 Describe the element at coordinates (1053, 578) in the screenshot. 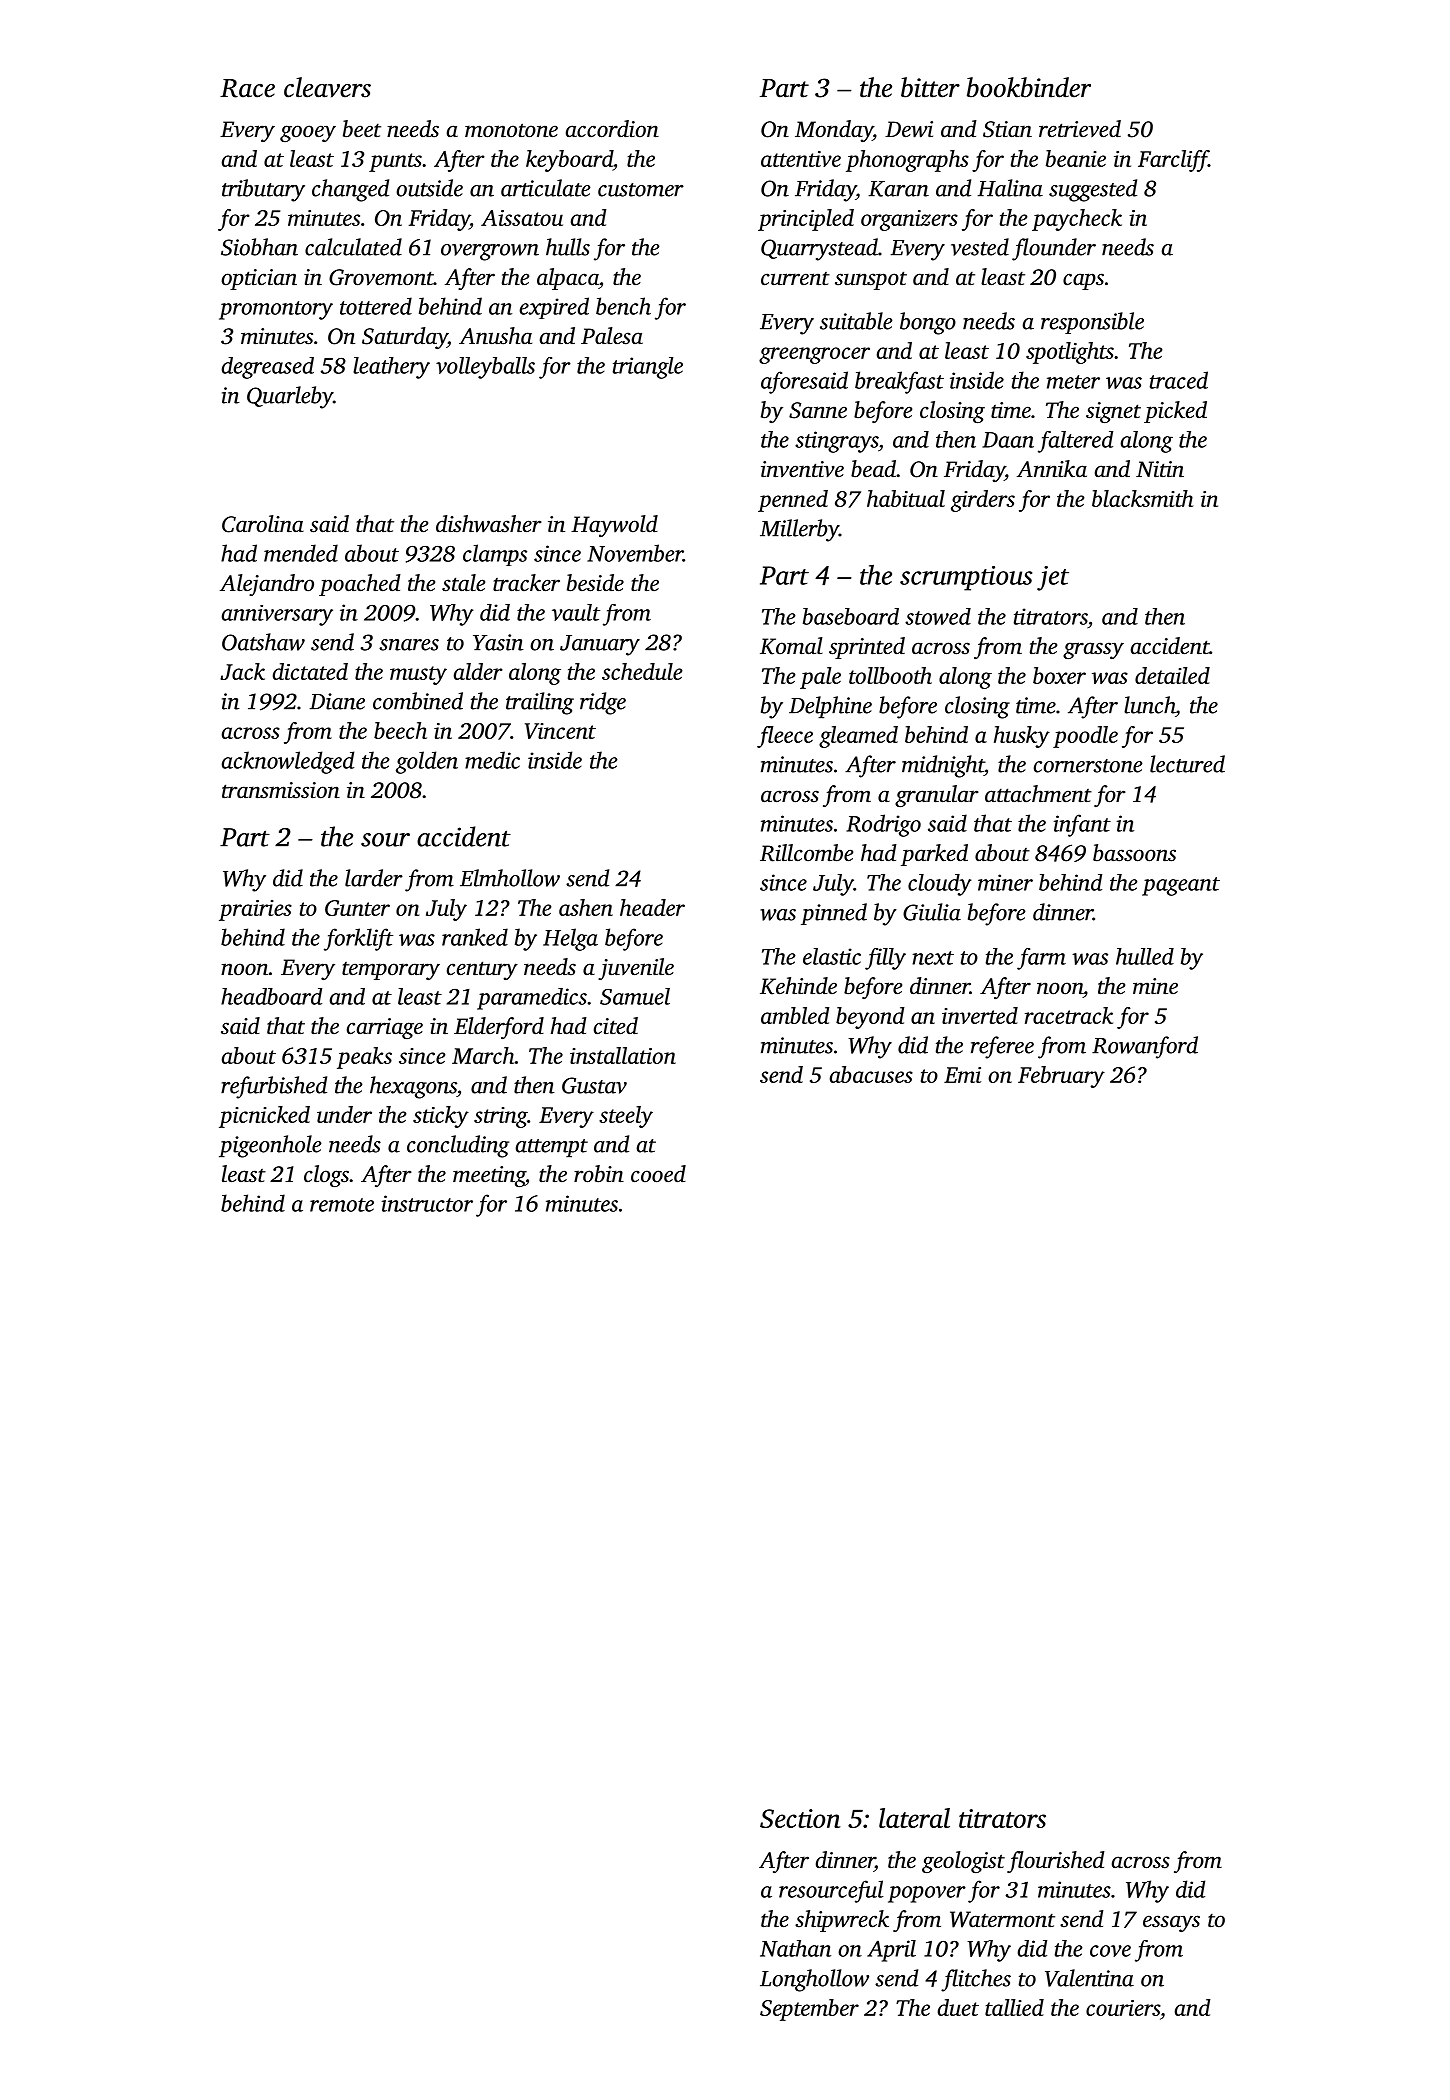

I see `jet` at that location.
